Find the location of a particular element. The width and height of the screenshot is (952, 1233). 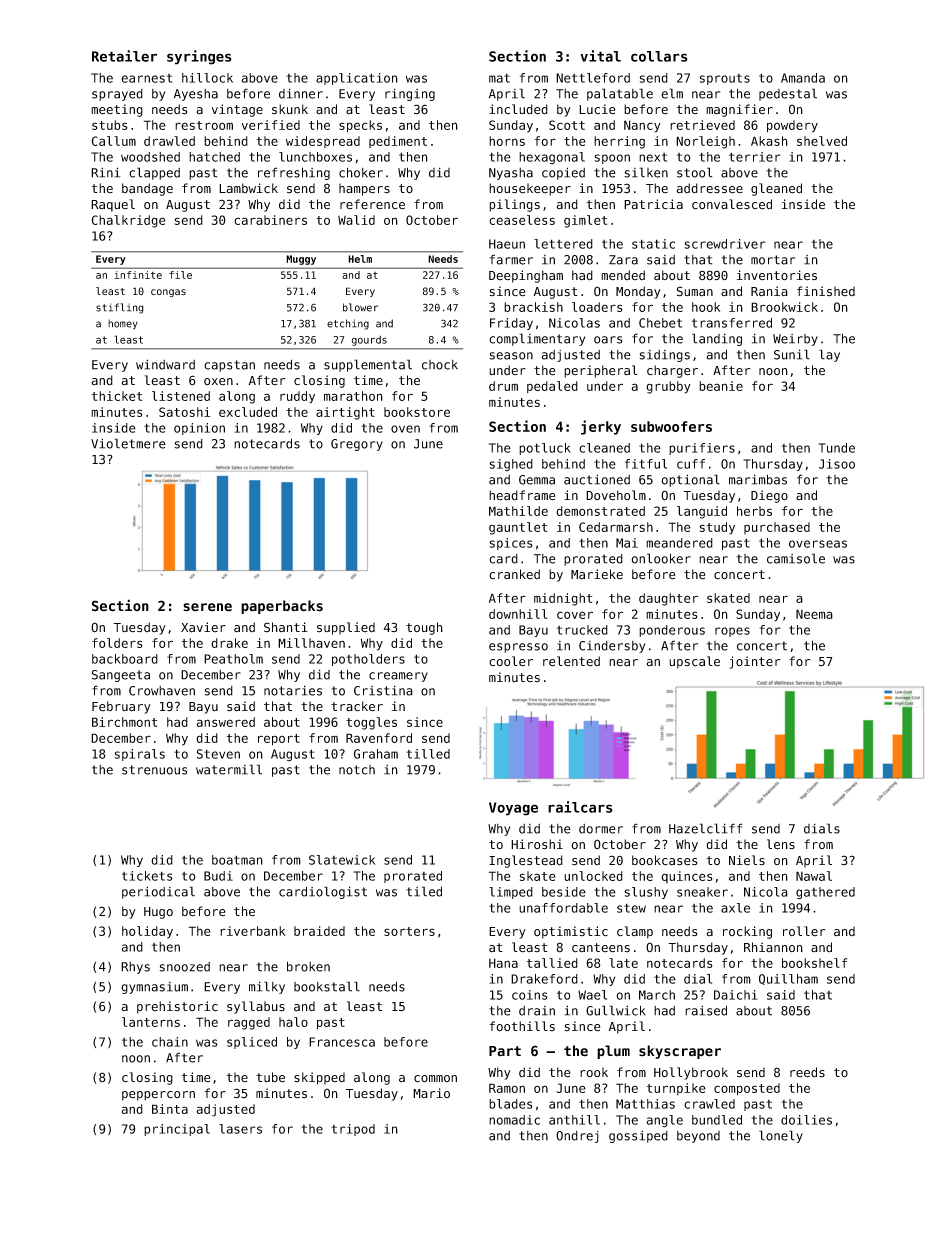

Violetmere is located at coordinates (128, 443).
